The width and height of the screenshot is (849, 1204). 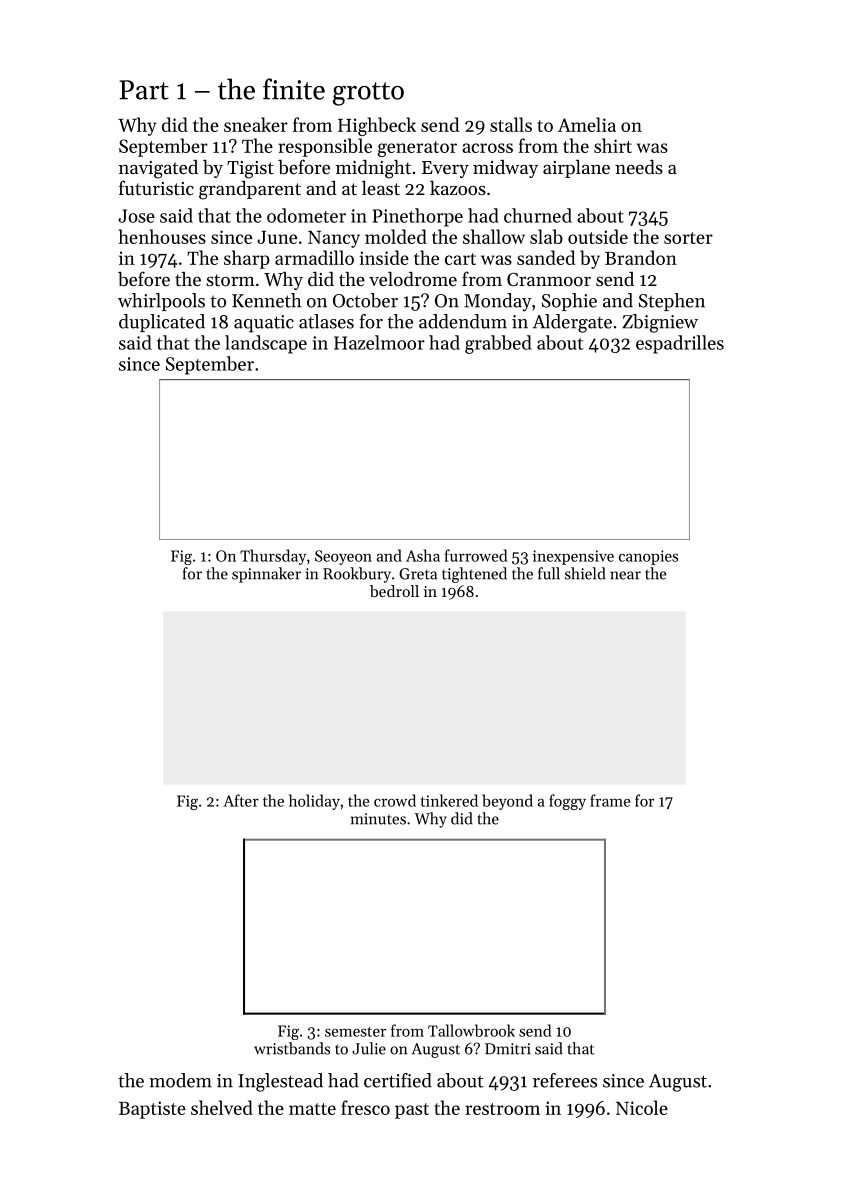 What do you see at coordinates (180, 1080) in the screenshot?
I see `modem` at bounding box center [180, 1080].
